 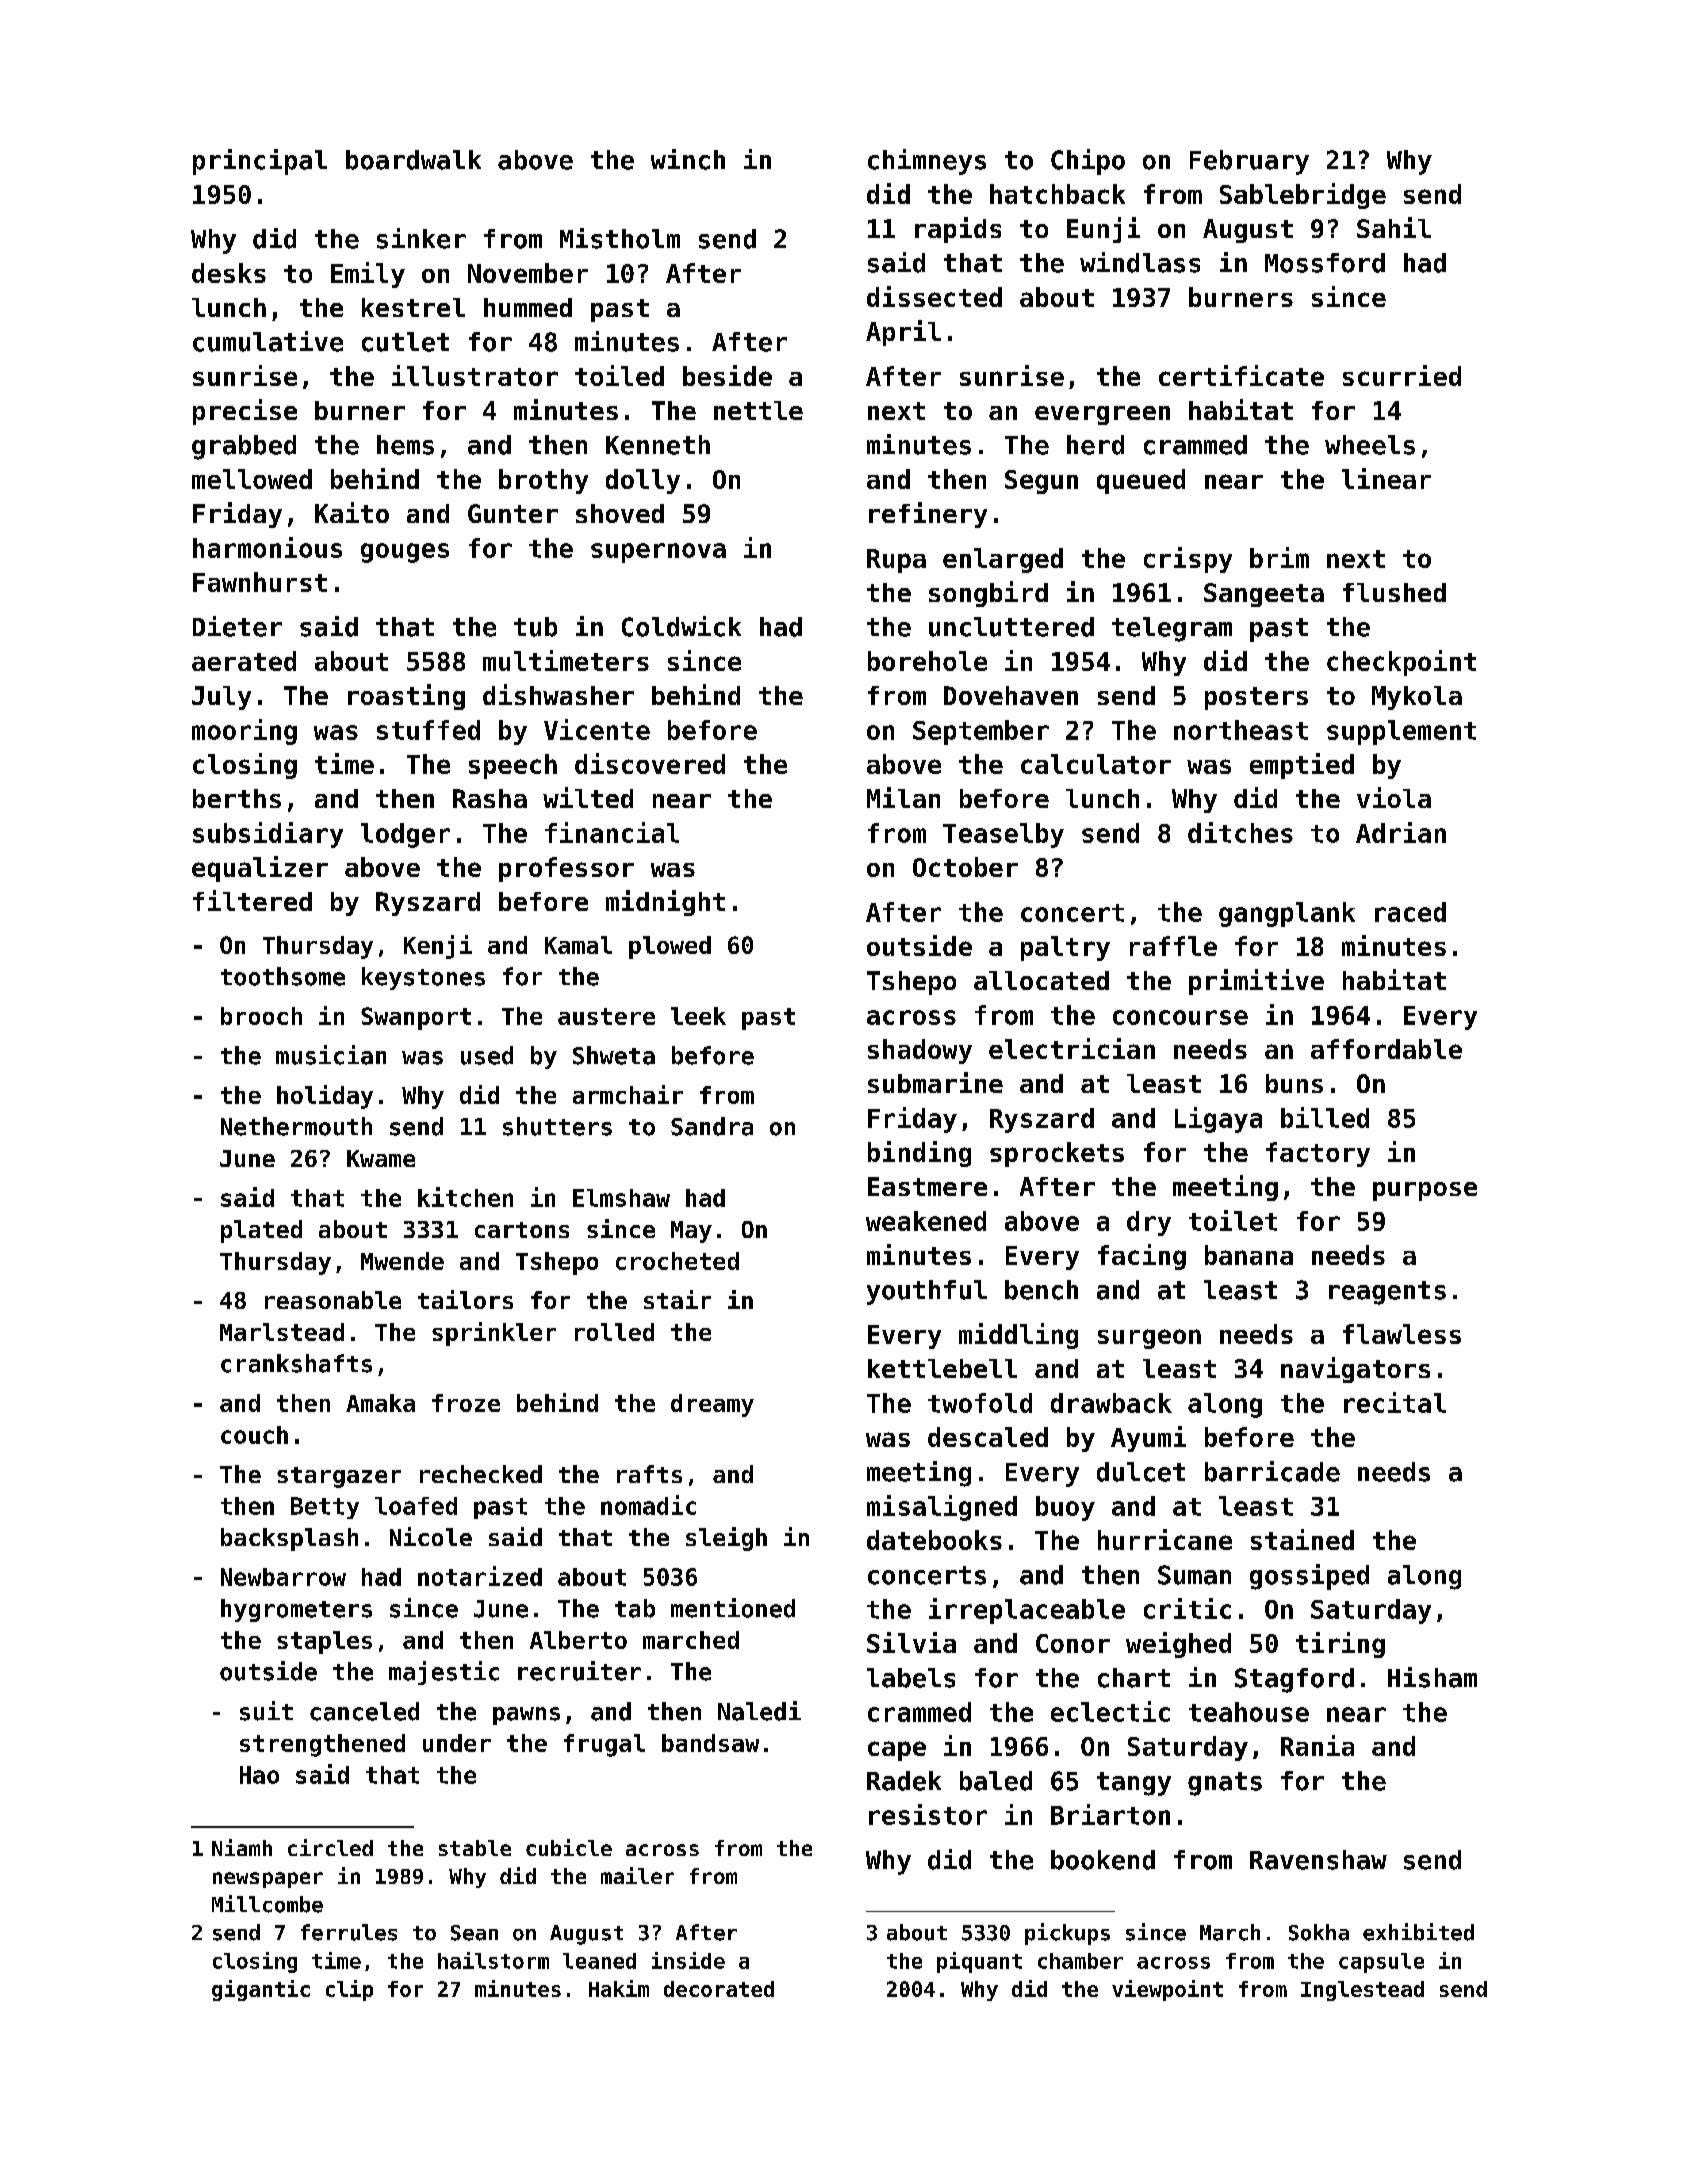 I want to click on plated, so click(x=261, y=1231).
